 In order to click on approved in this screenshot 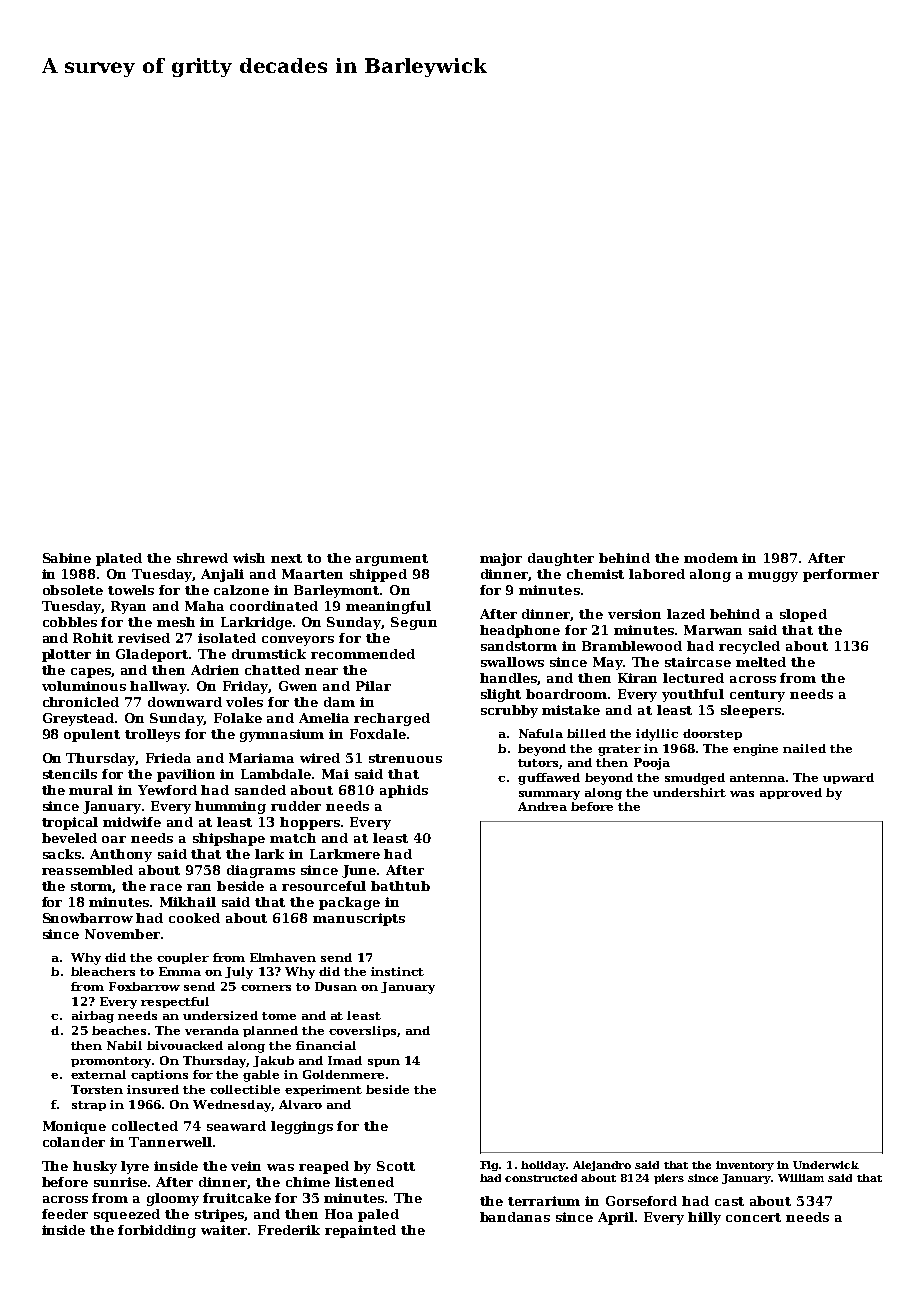, I will do `click(791, 793)`.
